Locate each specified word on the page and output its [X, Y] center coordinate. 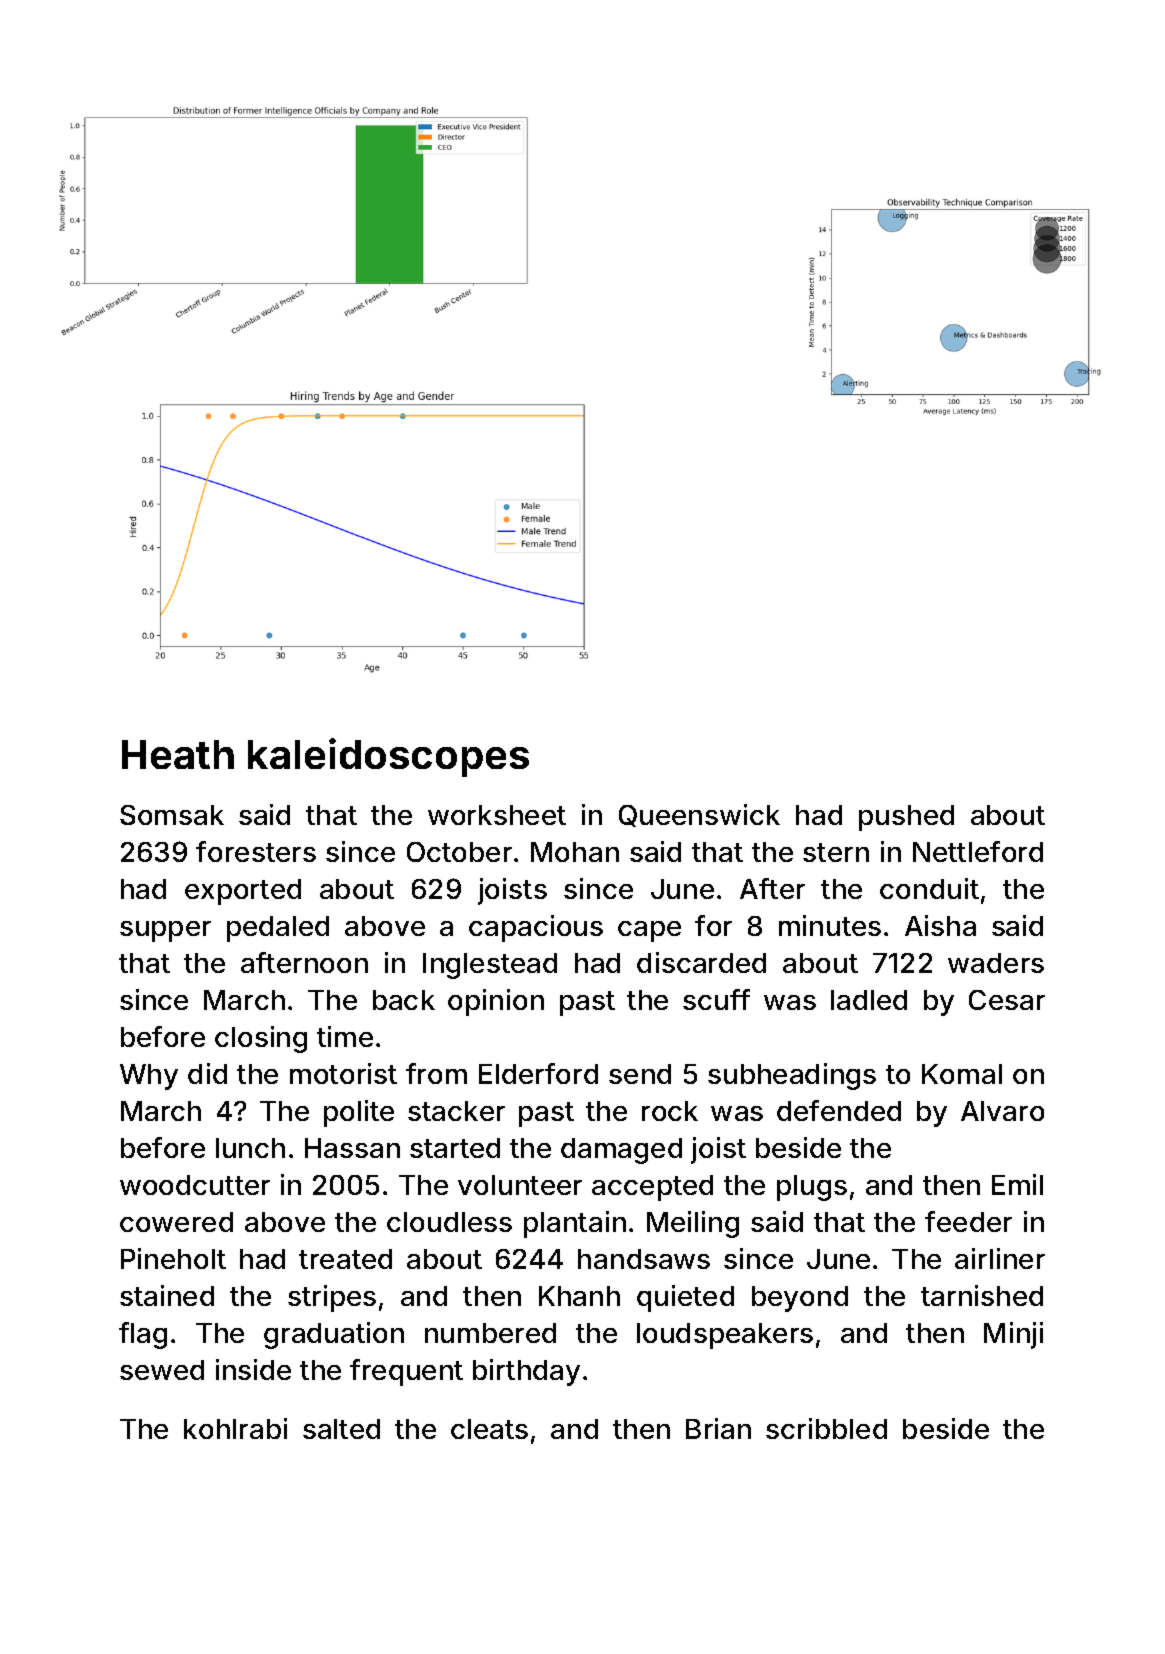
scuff [716, 999]
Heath [178, 754]
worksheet [497, 815]
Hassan [352, 1148]
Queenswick [699, 815]
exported [243, 892]
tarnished [982, 1295]
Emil [1017, 1184]
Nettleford [978, 851]
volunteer [520, 1185]
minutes [830, 925]
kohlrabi [235, 1428]
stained [167, 1295]
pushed [906, 818]
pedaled [278, 929]
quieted [685, 1298]
